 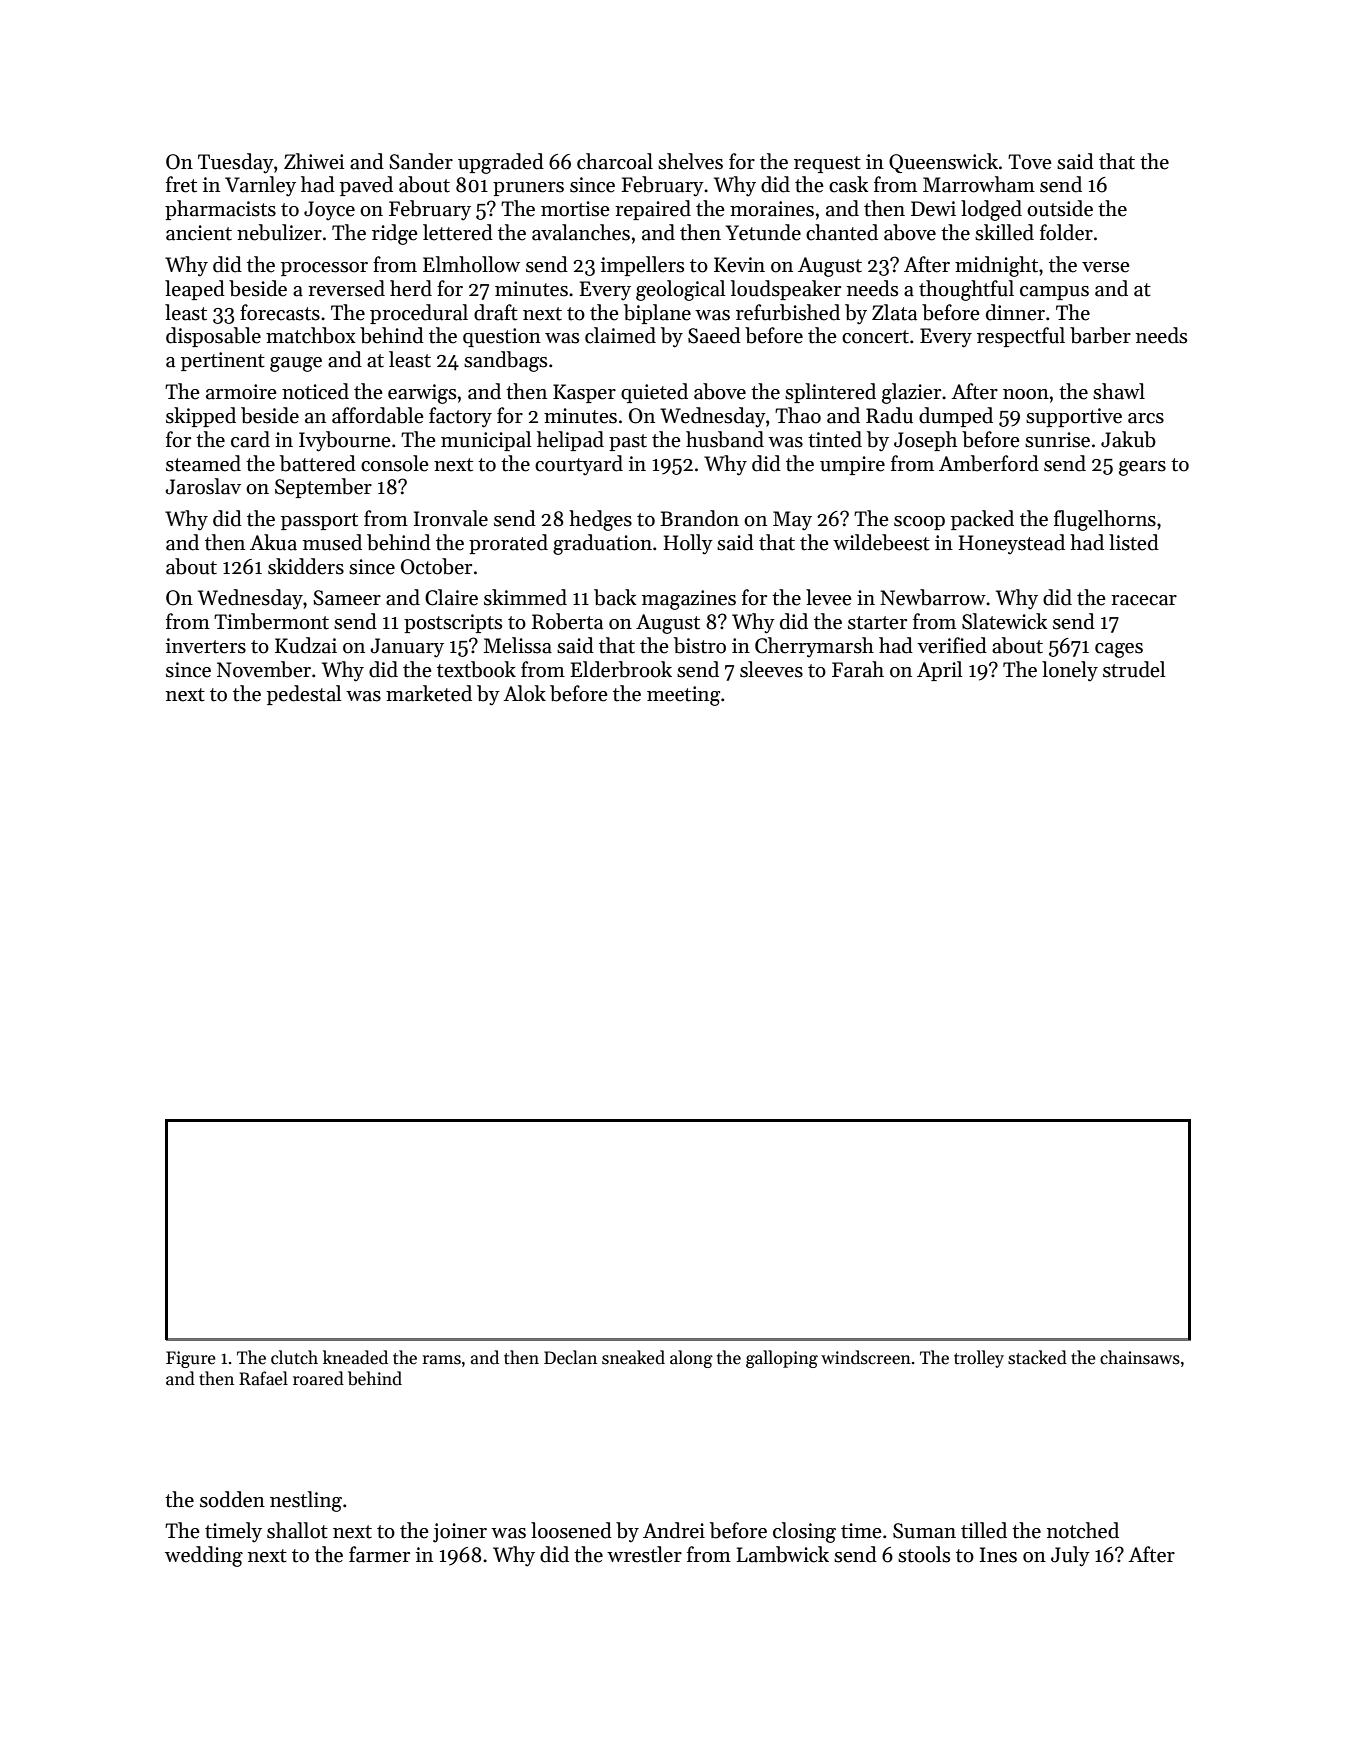 I want to click on along, so click(x=691, y=1359).
